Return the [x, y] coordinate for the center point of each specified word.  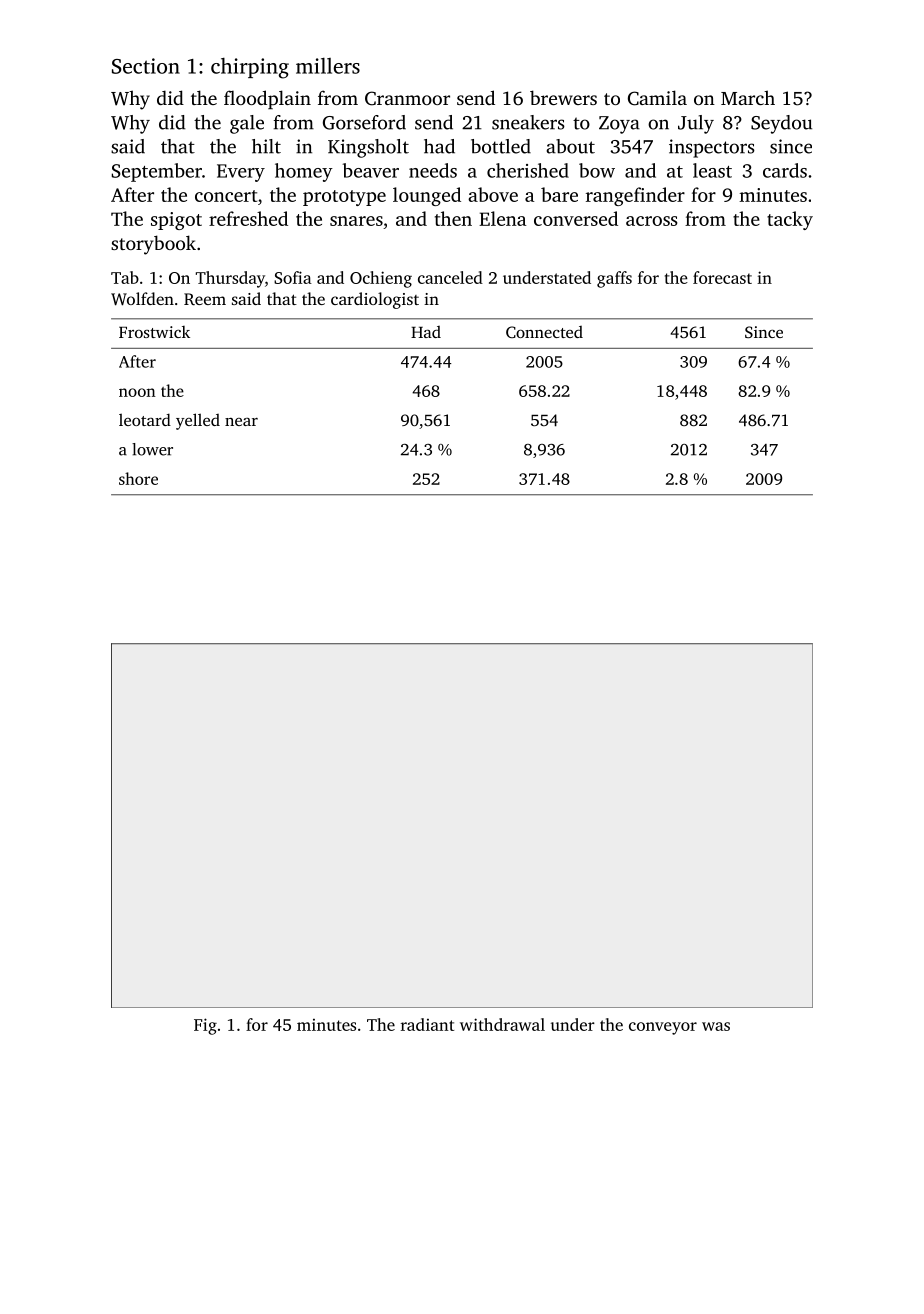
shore [138, 478]
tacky [790, 220]
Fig [205, 1026]
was [716, 1026]
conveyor [663, 1028]
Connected [544, 332]
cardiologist [375, 300]
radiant [427, 1024]
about [570, 146]
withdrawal [502, 1024]
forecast [722, 277]
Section [146, 66]
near [241, 422]
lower [152, 449]
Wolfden [142, 299]
